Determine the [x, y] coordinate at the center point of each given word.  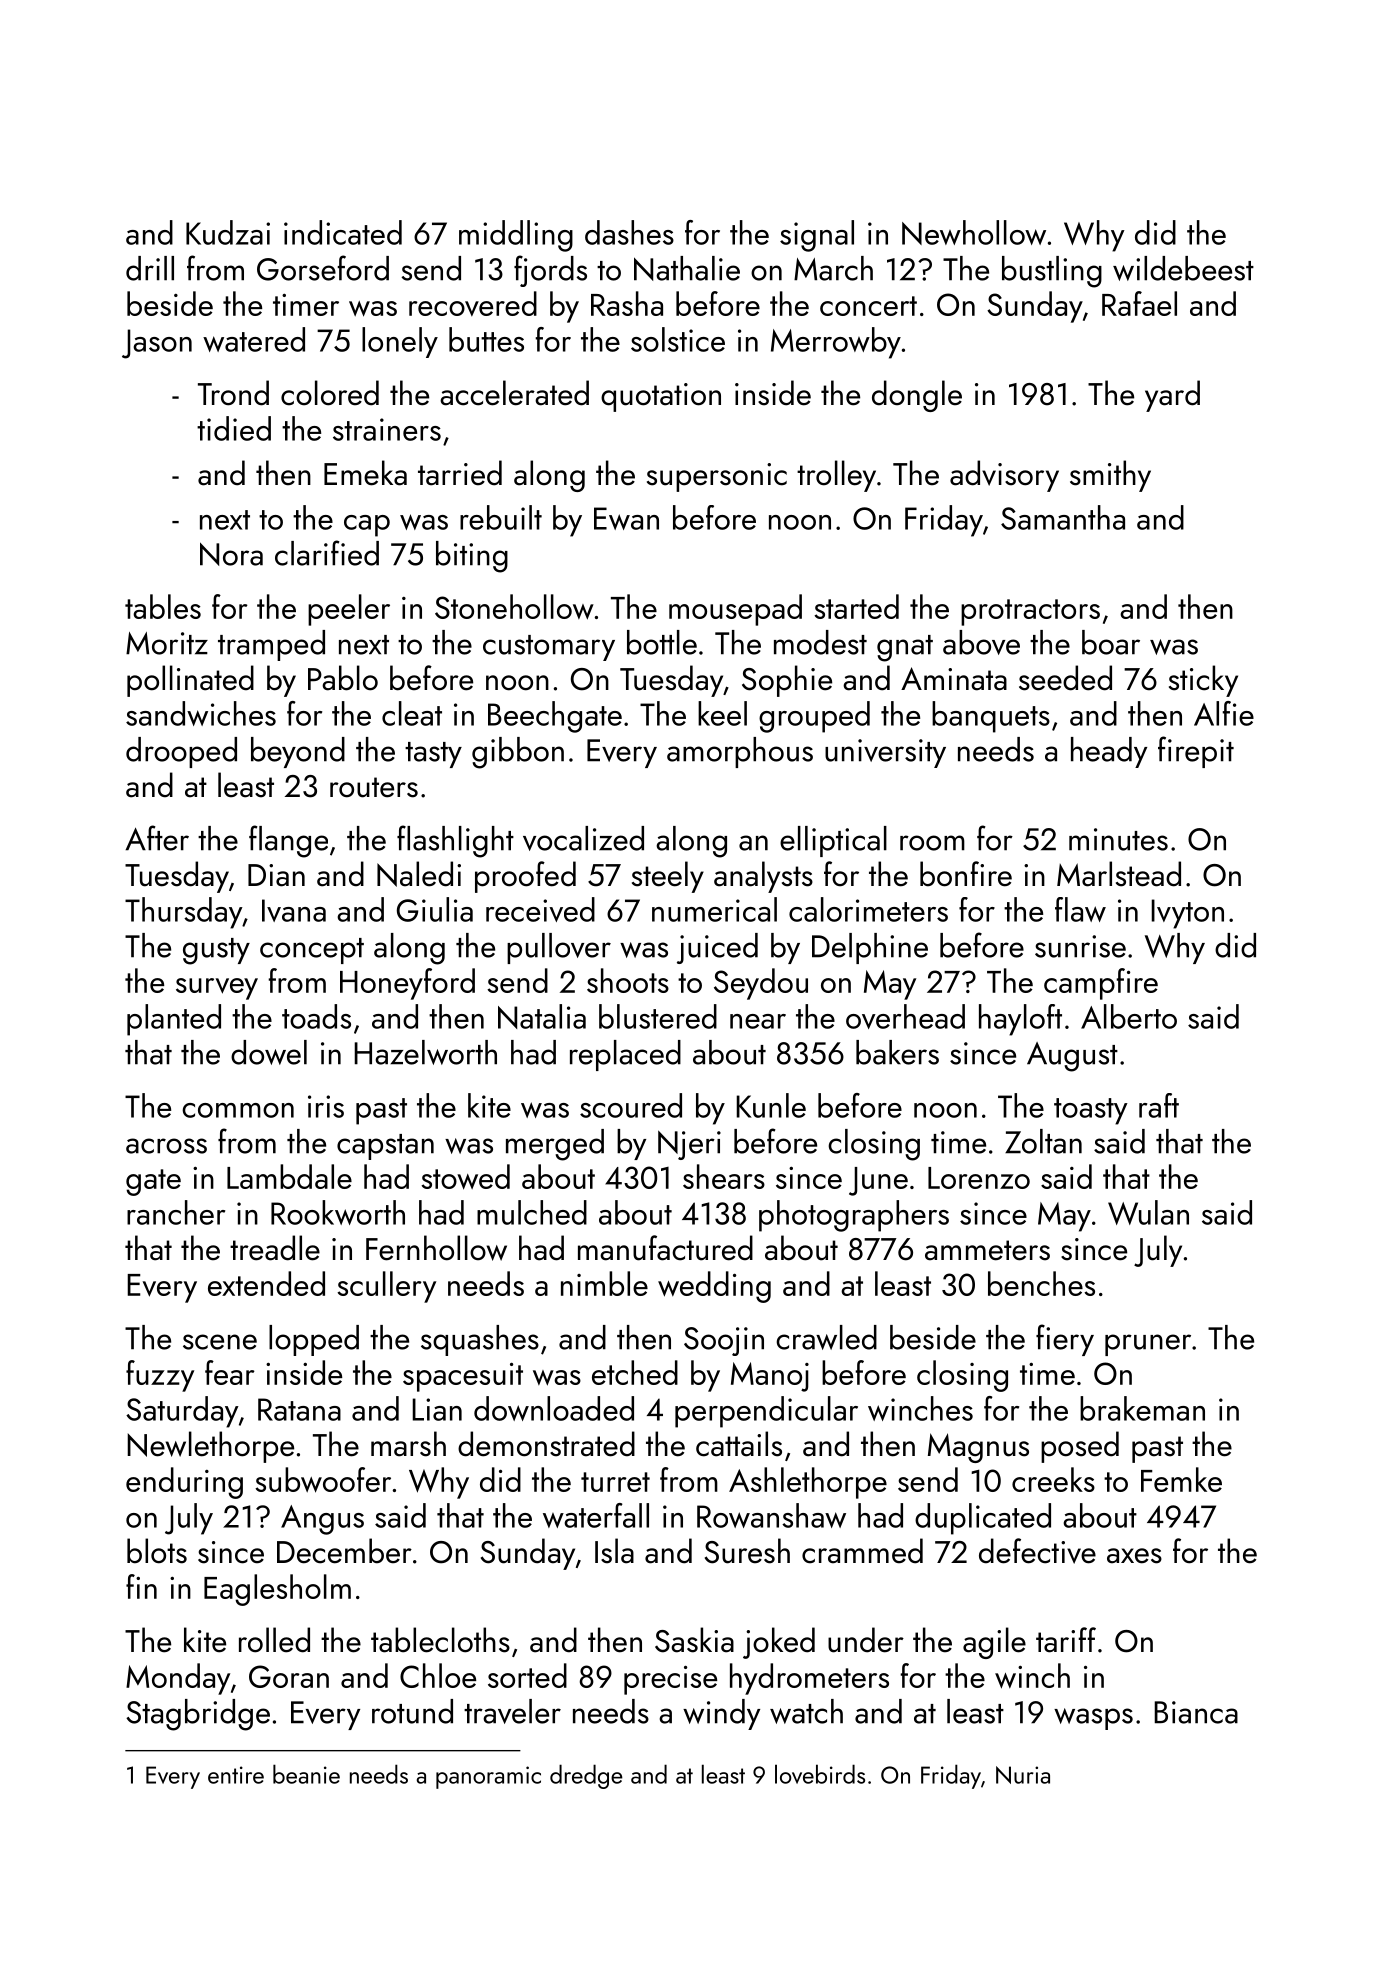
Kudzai [228, 232]
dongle [917, 396]
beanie [306, 1774]
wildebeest [1183, 268]
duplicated [983, 1519]
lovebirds [820, 1774]
